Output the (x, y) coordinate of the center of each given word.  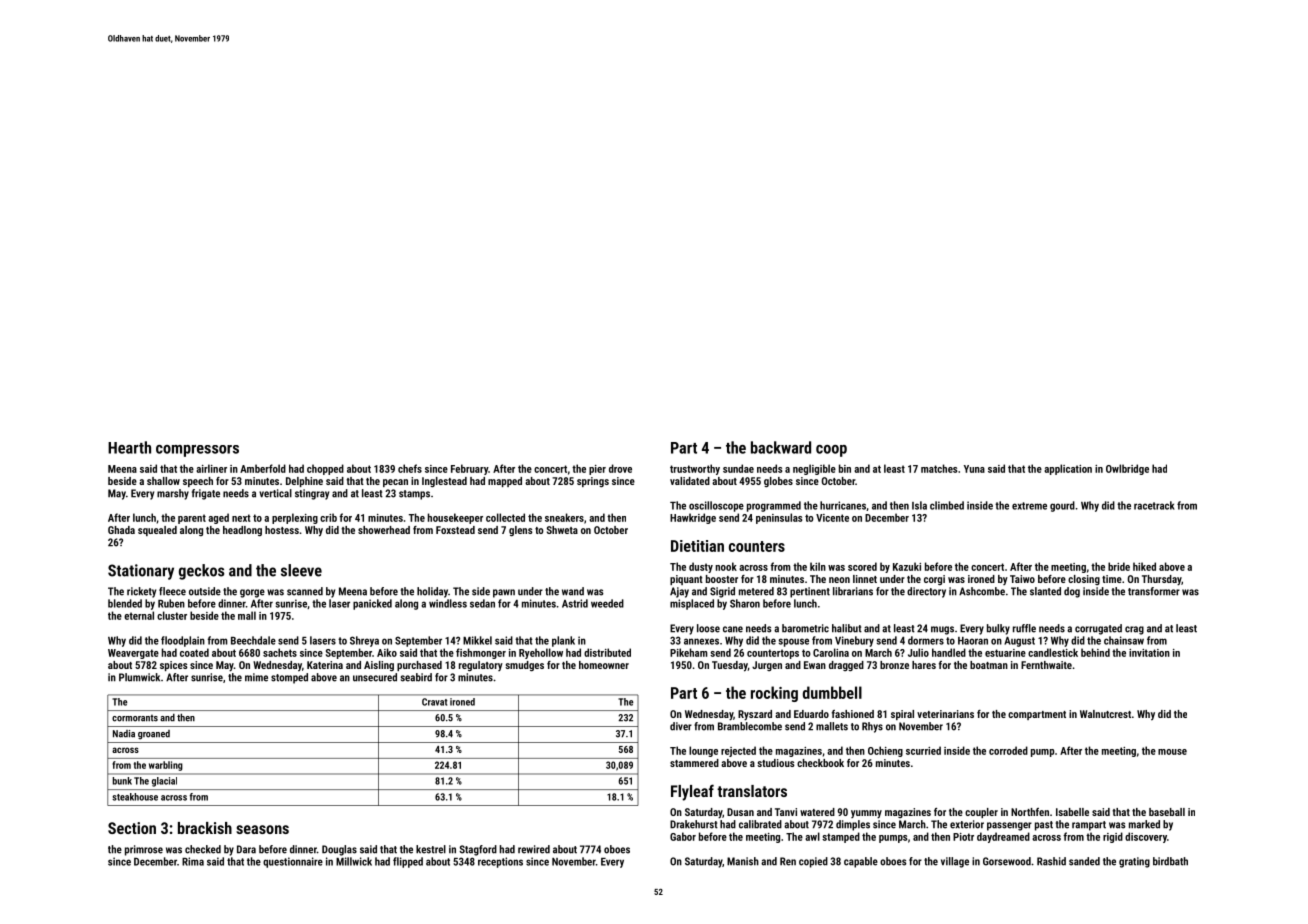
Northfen (1030, 812)
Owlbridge (1127, 469)
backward (781, 447)
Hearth (129, 447)
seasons (262, 829)
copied (813, 862)
